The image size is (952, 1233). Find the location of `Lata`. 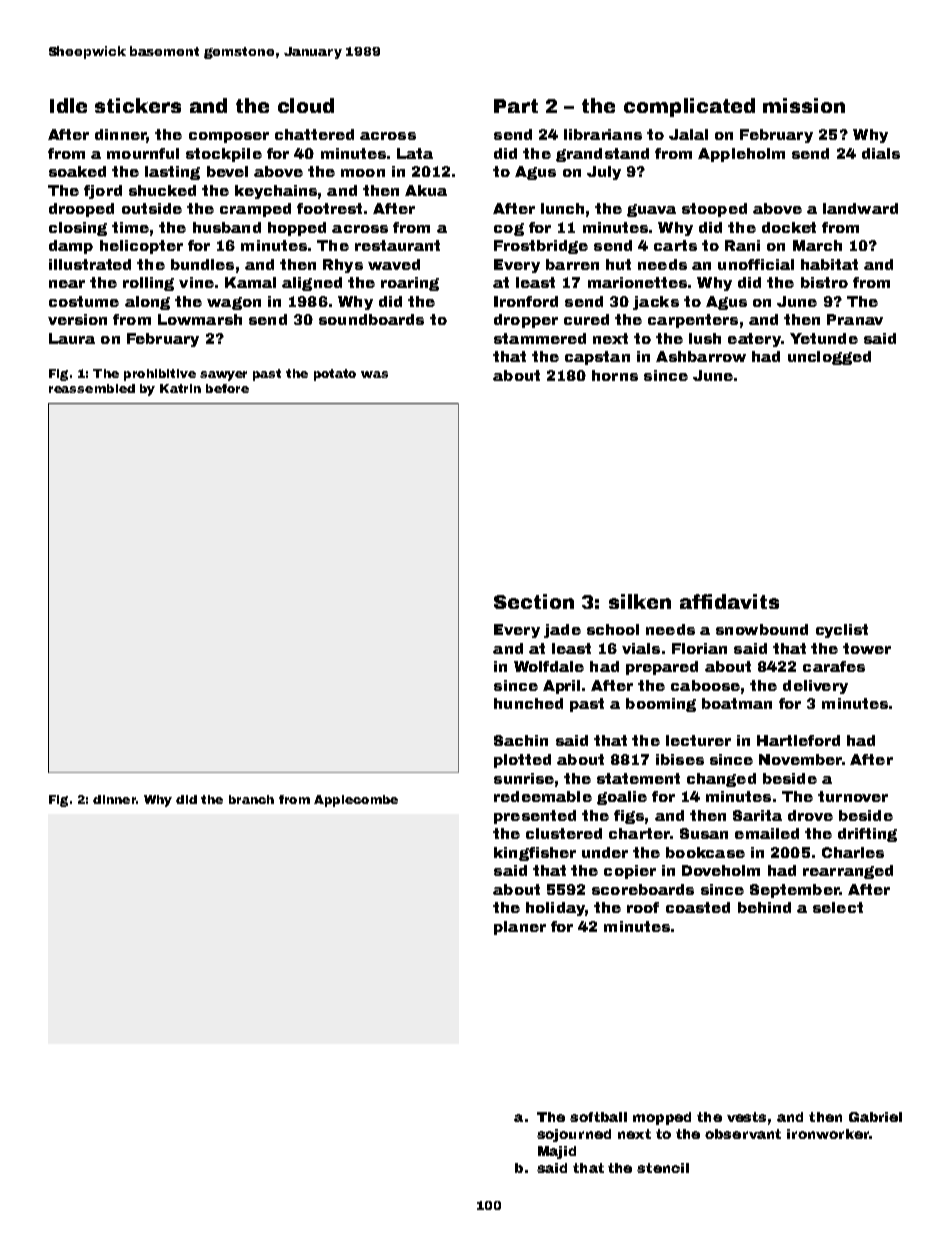

Lata is located at coordinates (415, 153).
